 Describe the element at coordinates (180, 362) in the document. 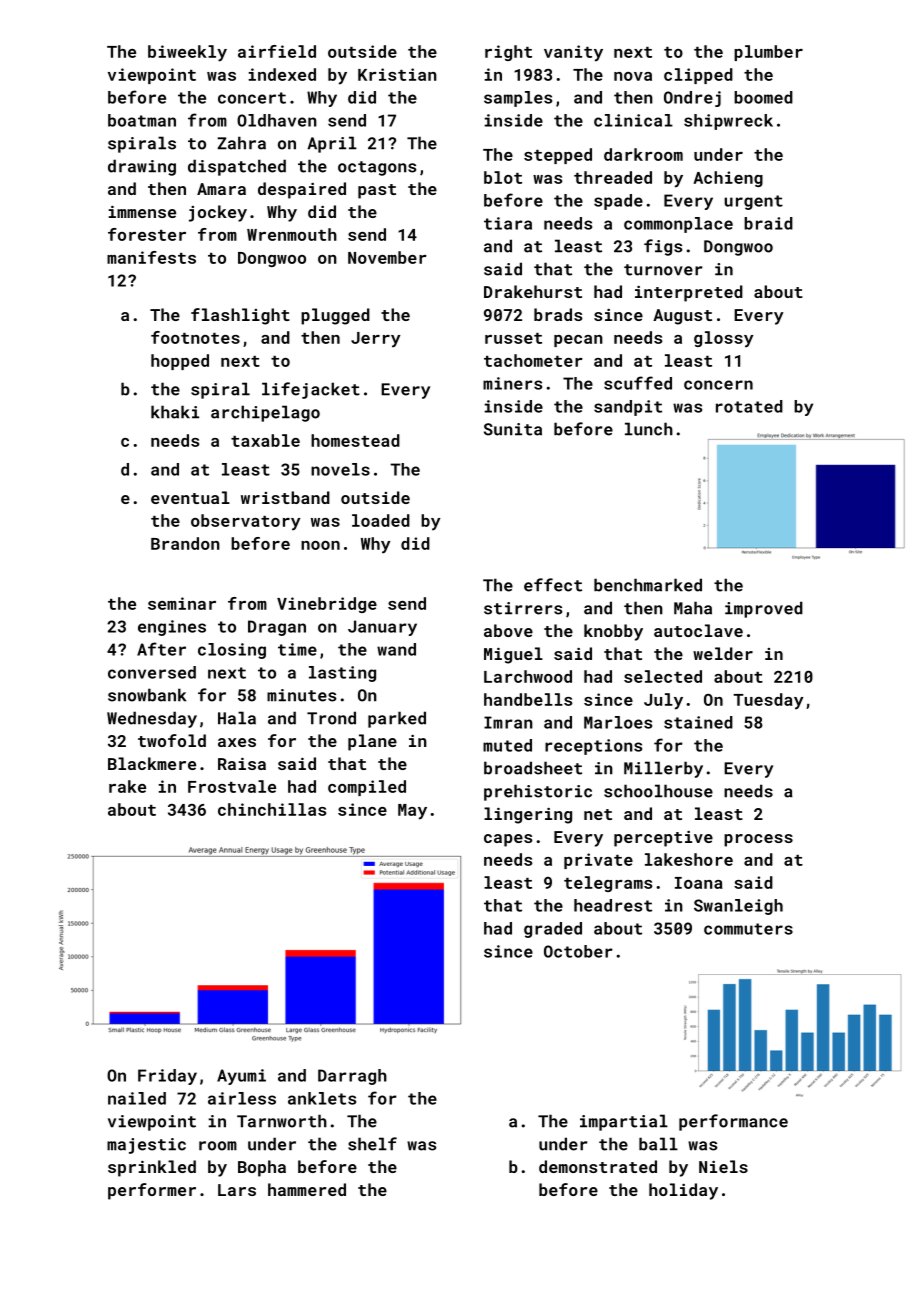

I see `hopped` at that location.
